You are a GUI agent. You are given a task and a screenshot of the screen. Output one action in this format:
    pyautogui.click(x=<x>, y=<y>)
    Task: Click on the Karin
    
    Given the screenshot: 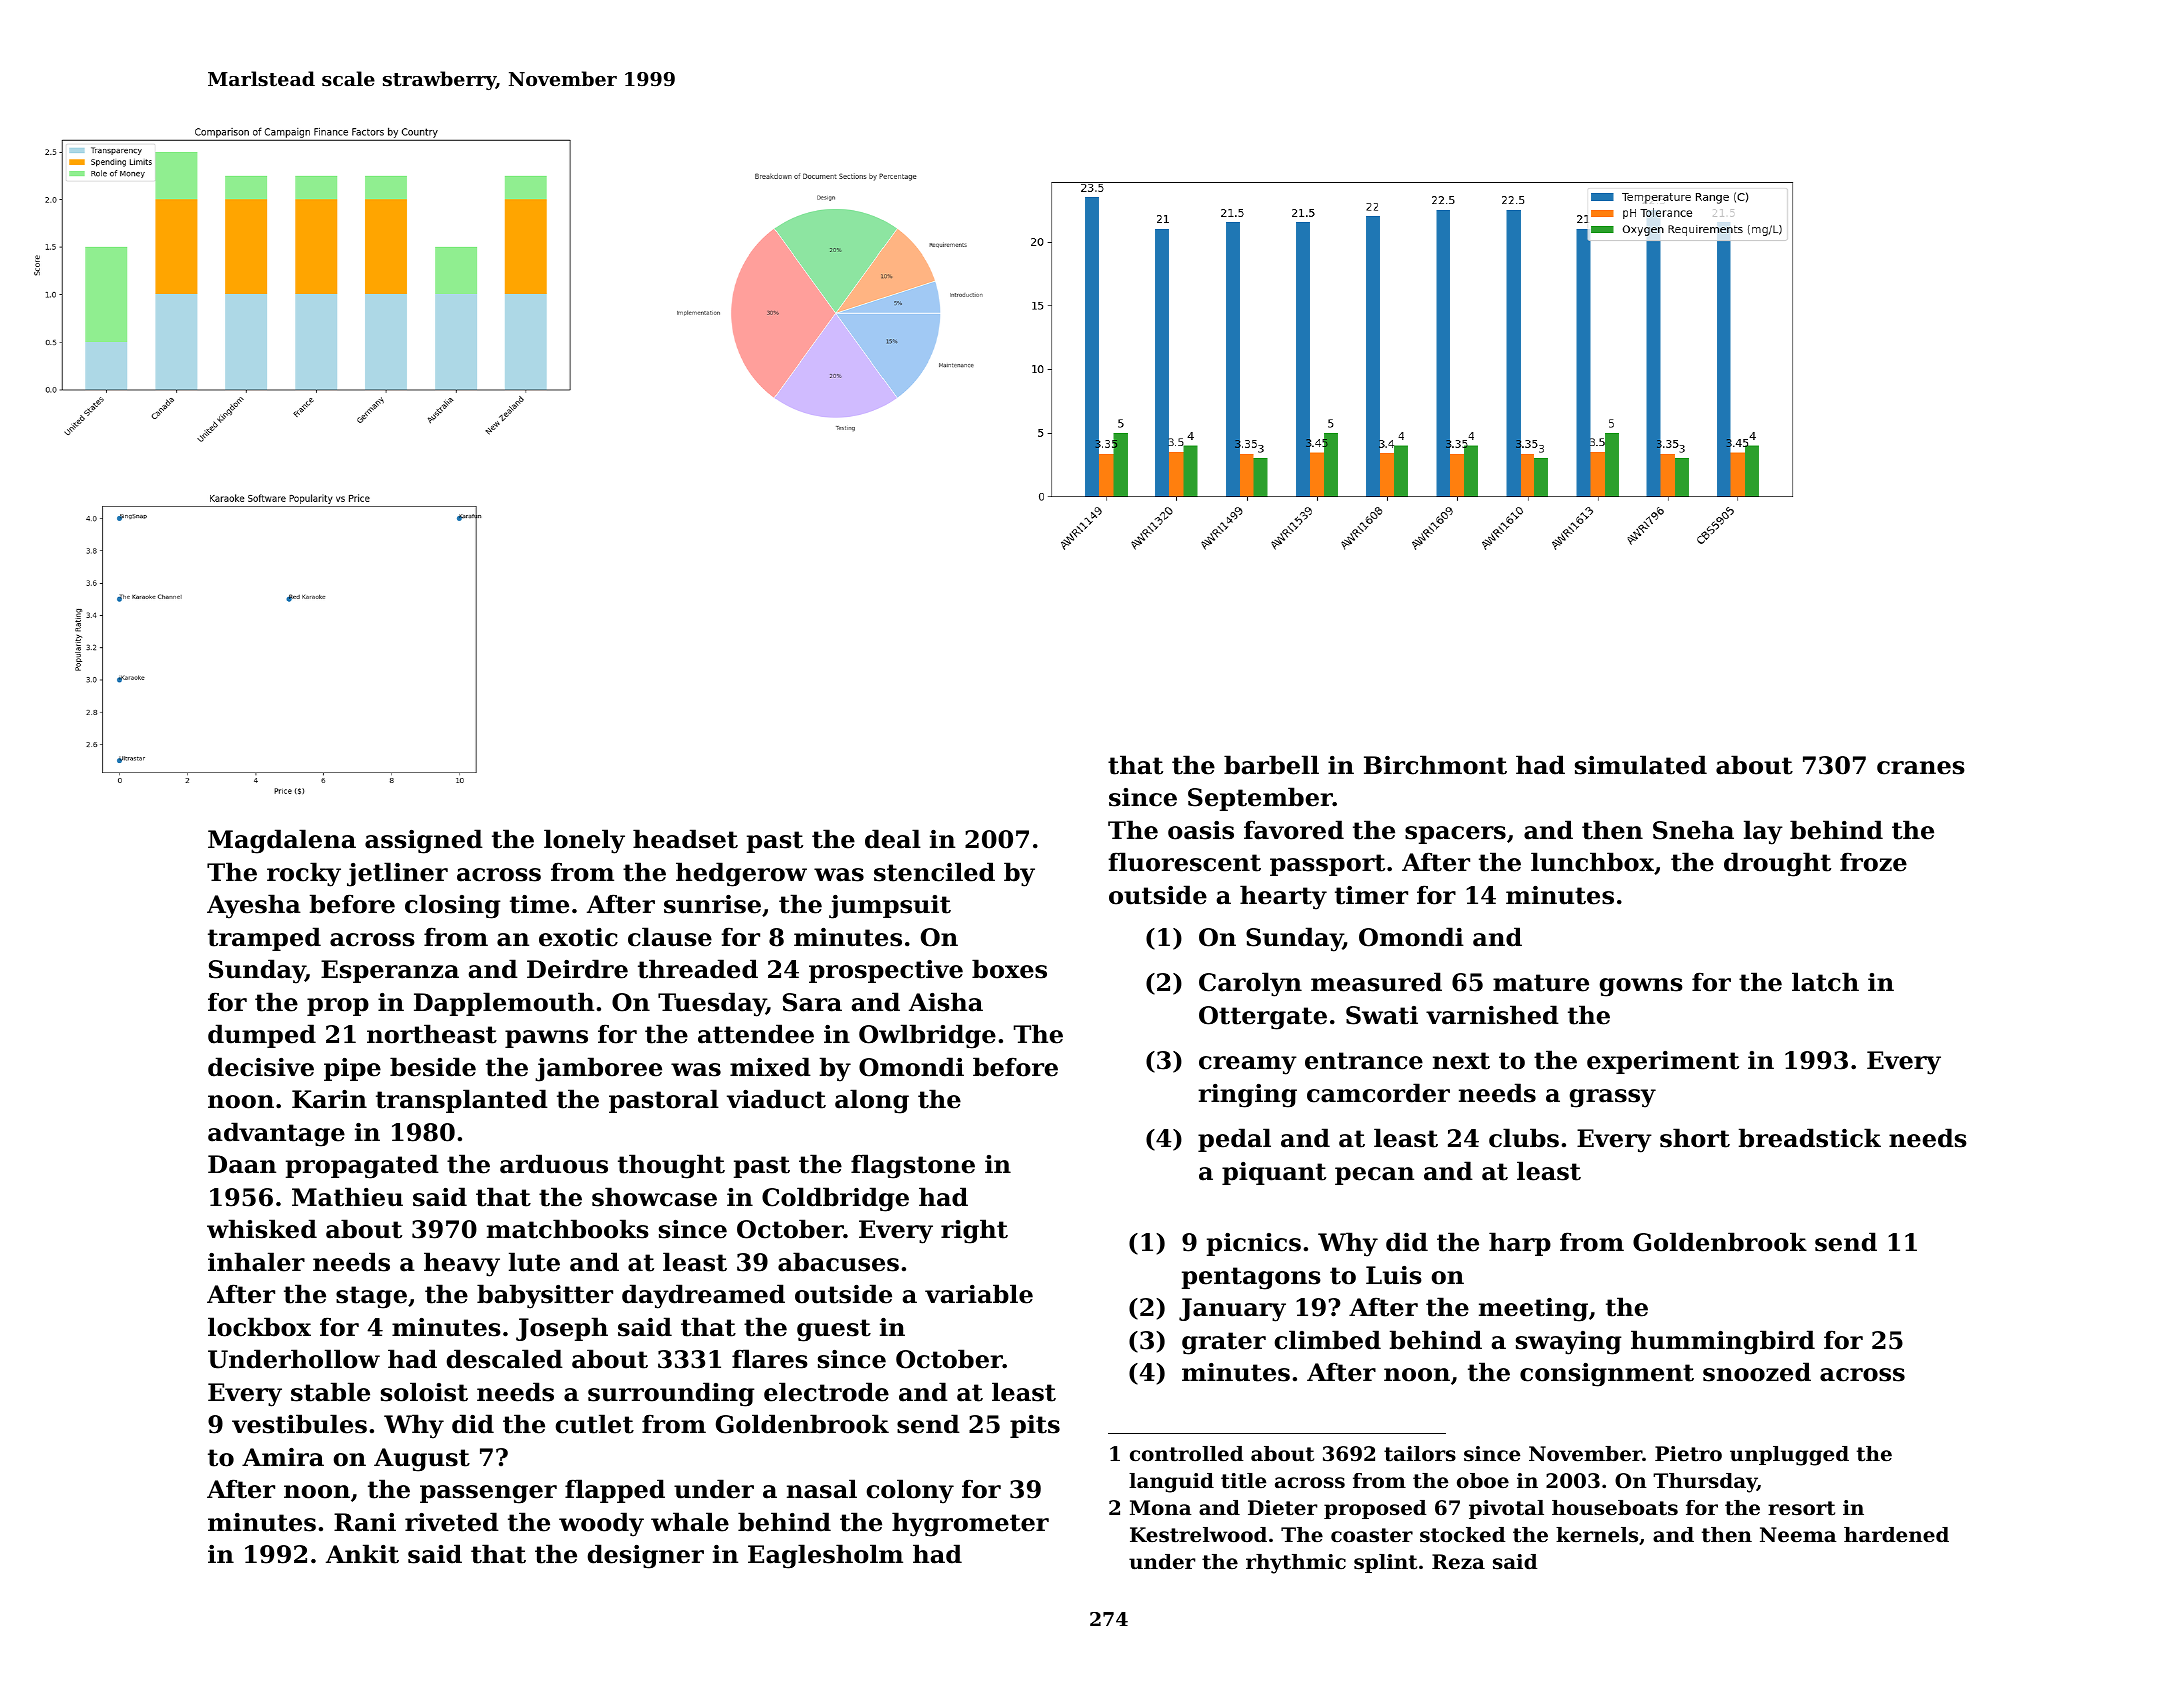 What is the action you would take?
    pyautogui.click(x=329, y=1099)
